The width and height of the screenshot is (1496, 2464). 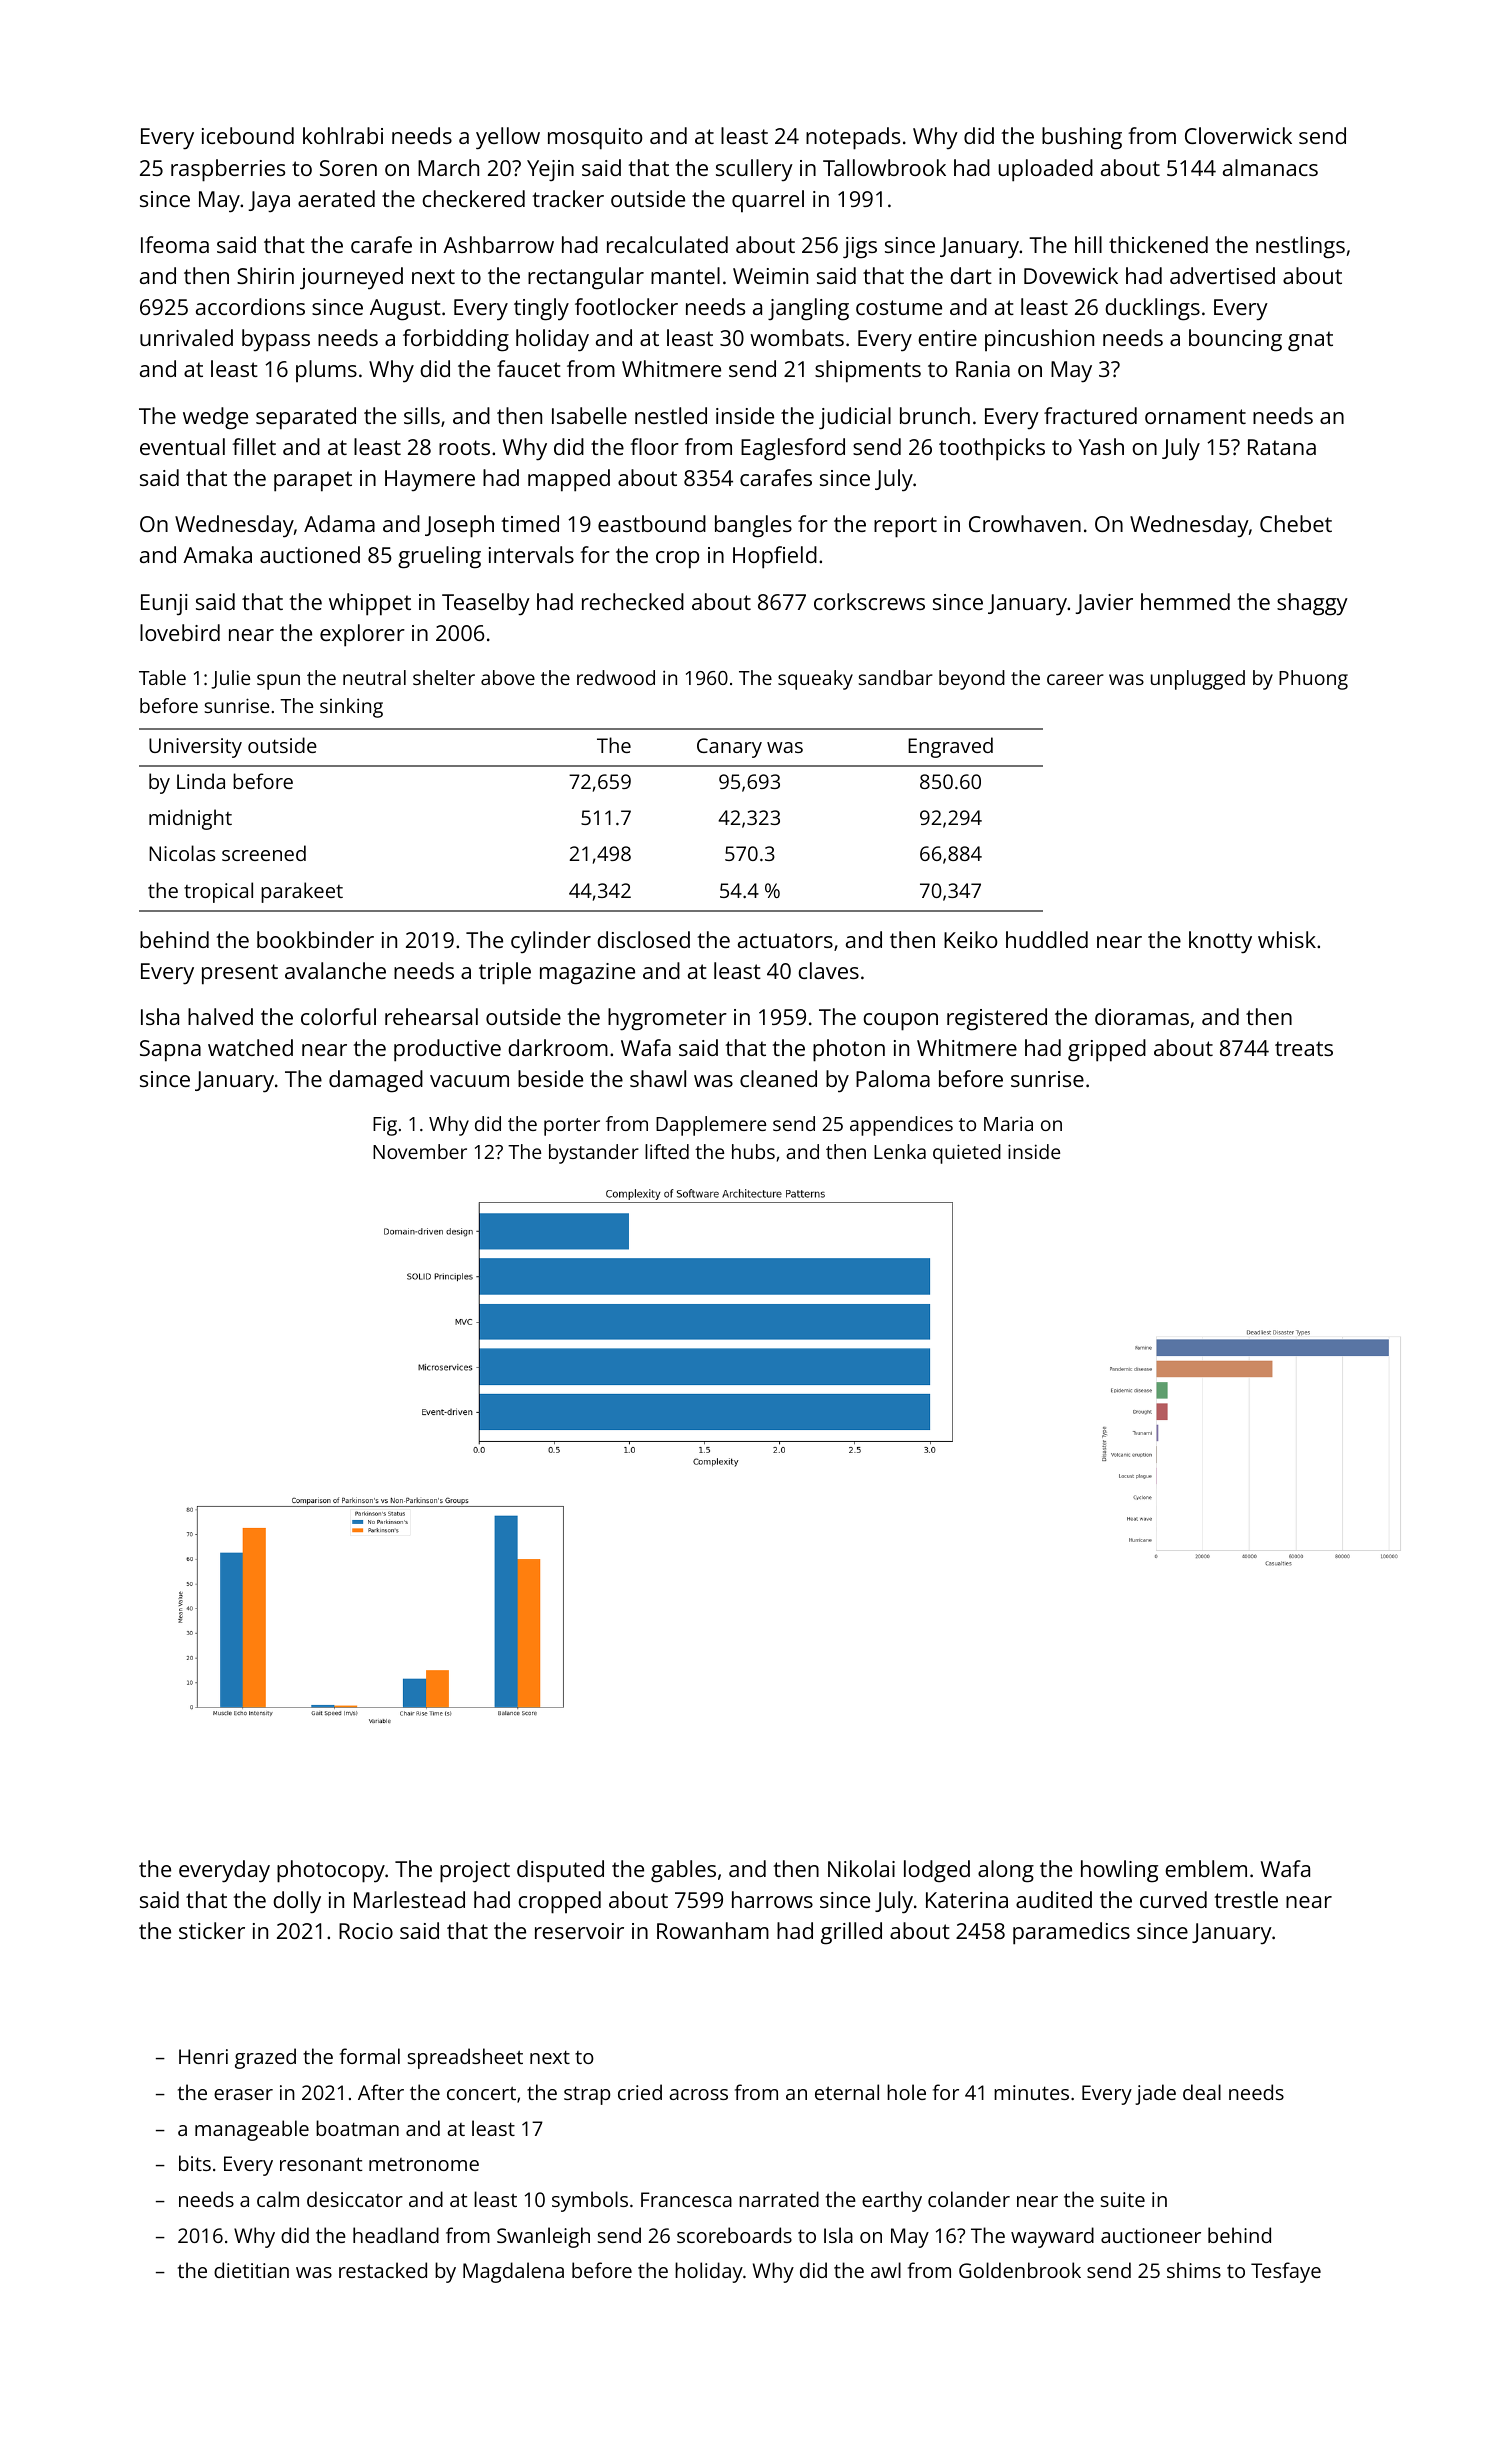 I want to click on dioramas, so click(x=1142, y=1016).
